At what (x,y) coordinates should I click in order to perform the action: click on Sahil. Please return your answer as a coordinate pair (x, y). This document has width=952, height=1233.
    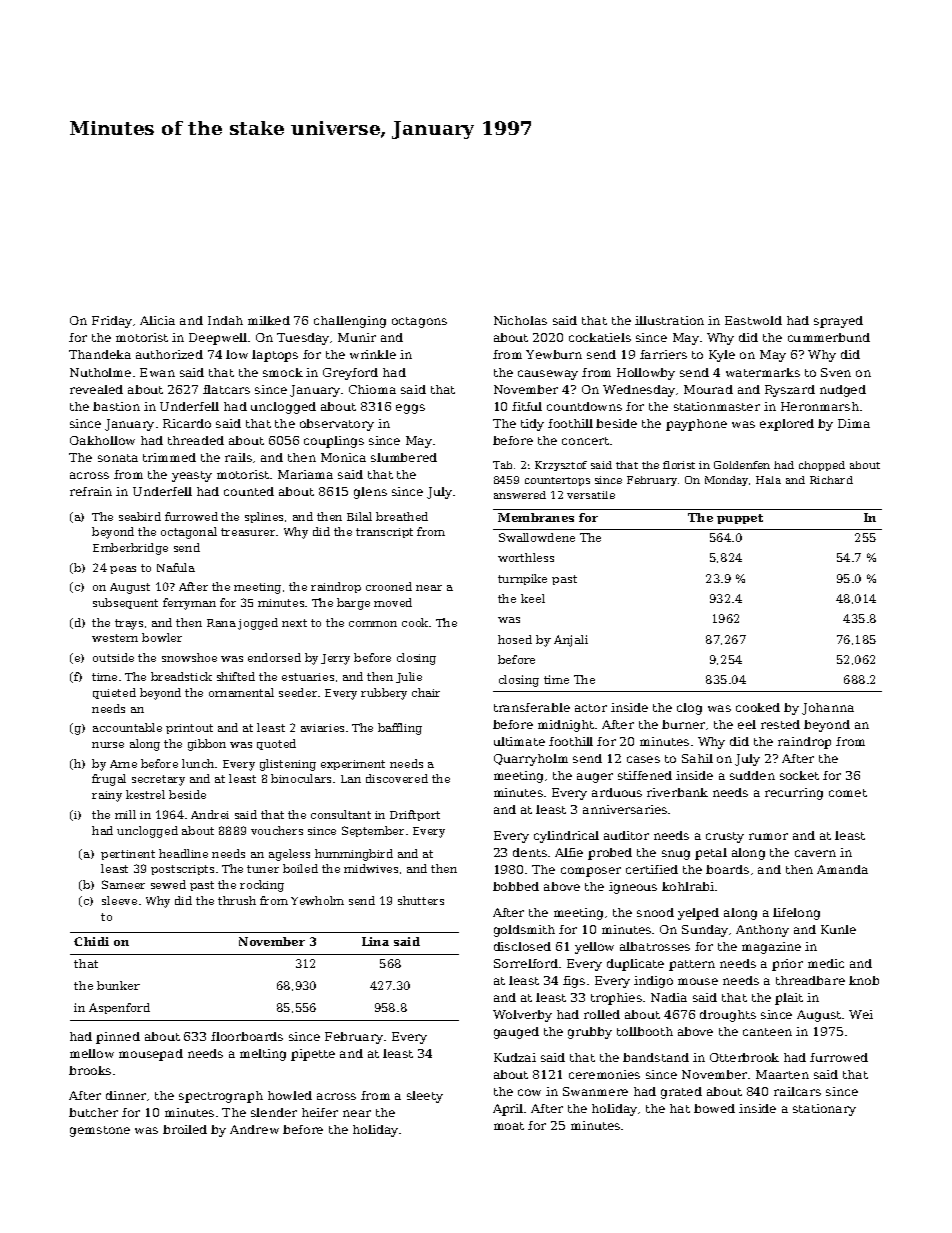
    Looking at the image, I should click on (697, 758).
